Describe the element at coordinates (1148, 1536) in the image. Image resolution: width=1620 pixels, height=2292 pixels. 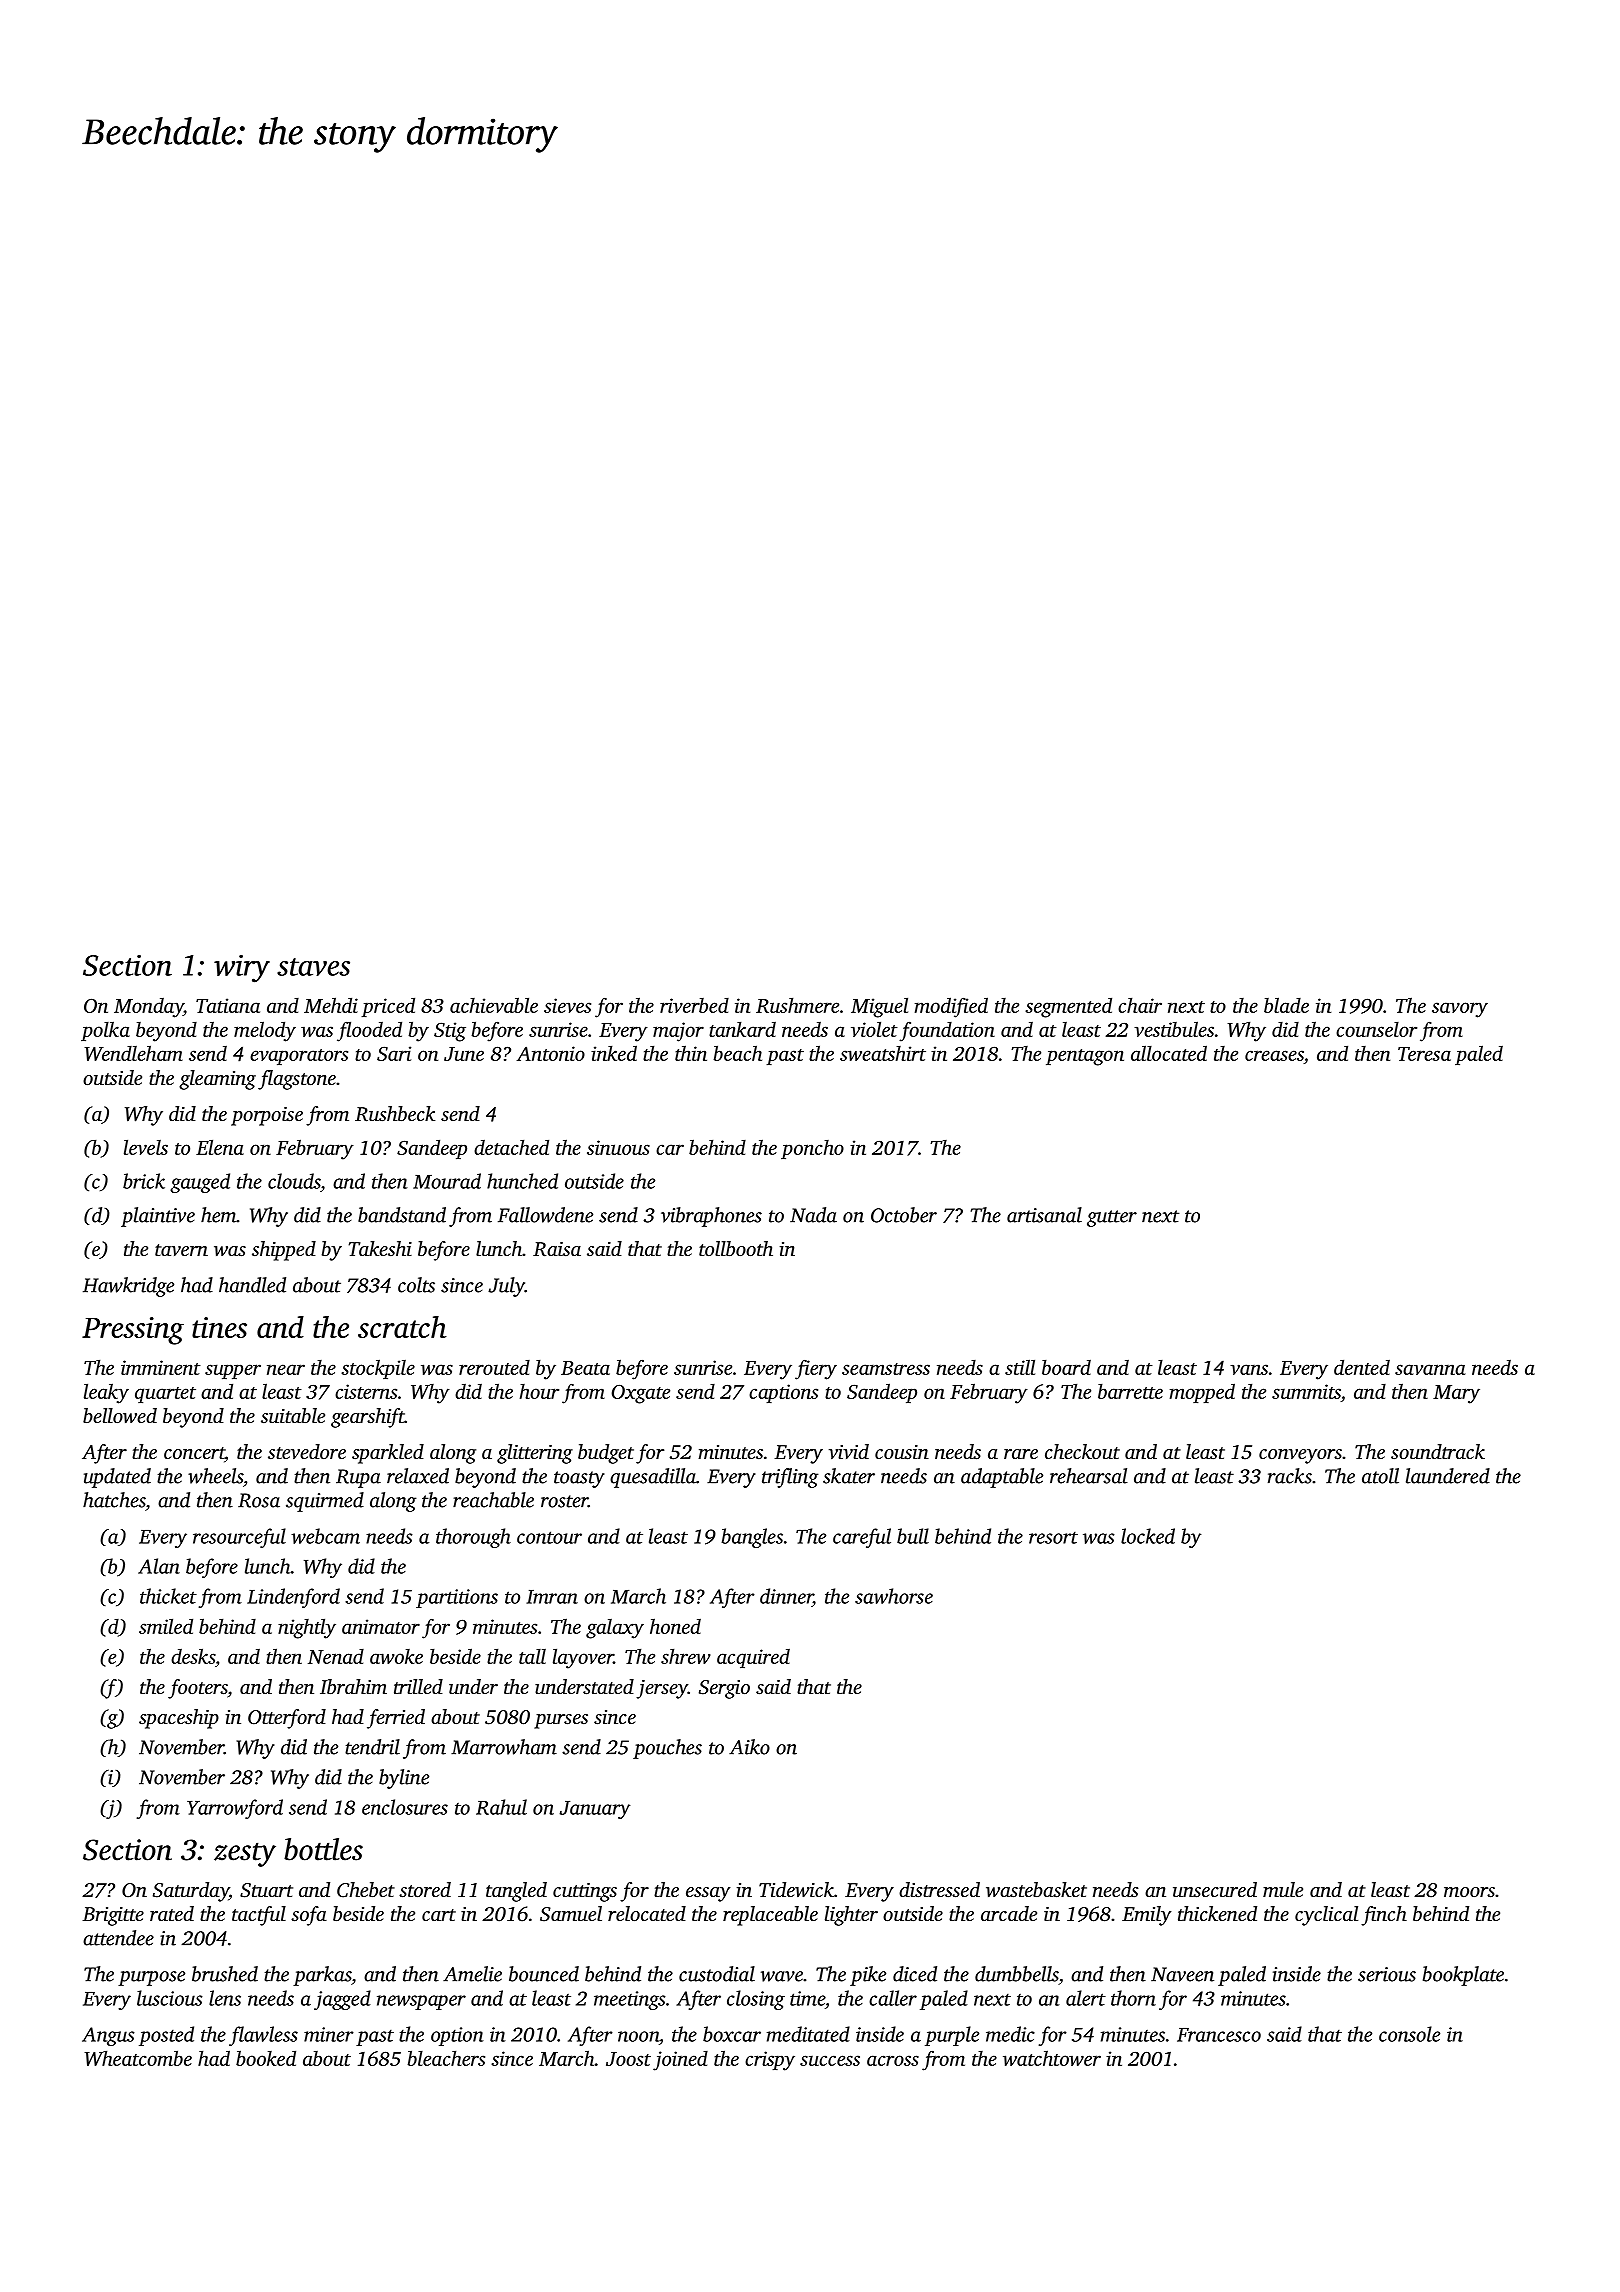
I see `locked` at that location.
